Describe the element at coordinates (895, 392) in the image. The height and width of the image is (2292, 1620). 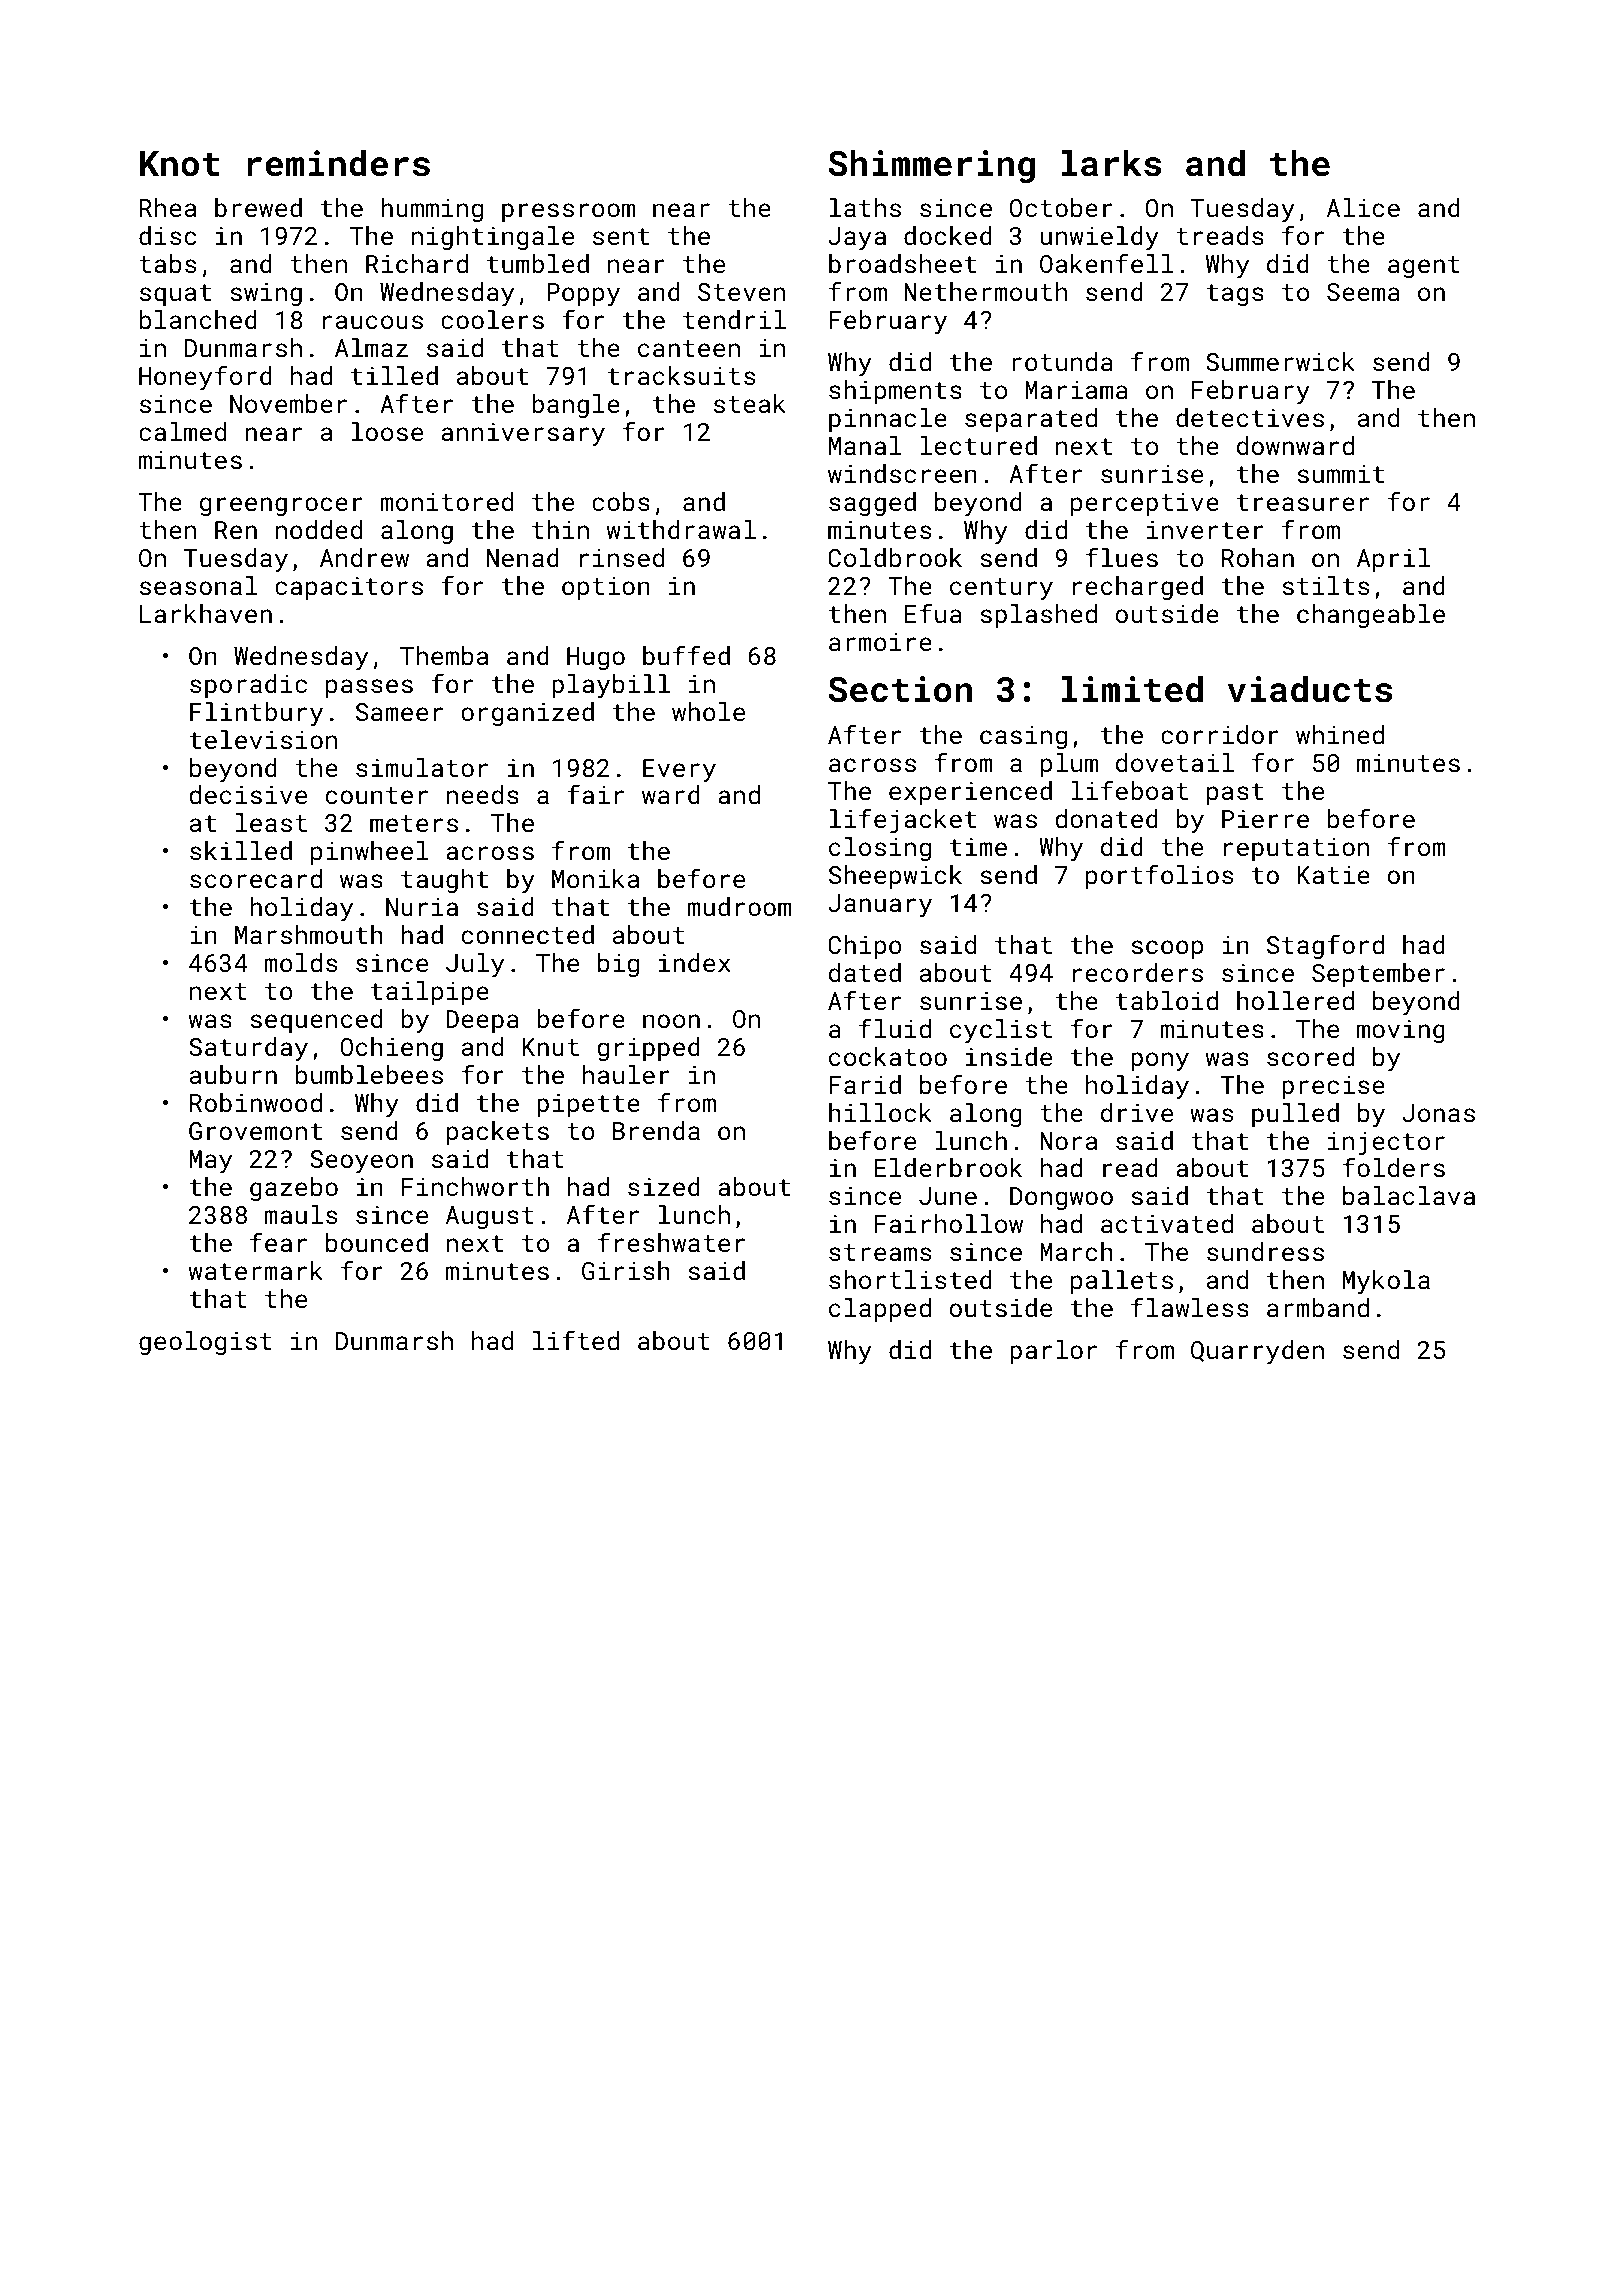
I see `shipments` at that location.
